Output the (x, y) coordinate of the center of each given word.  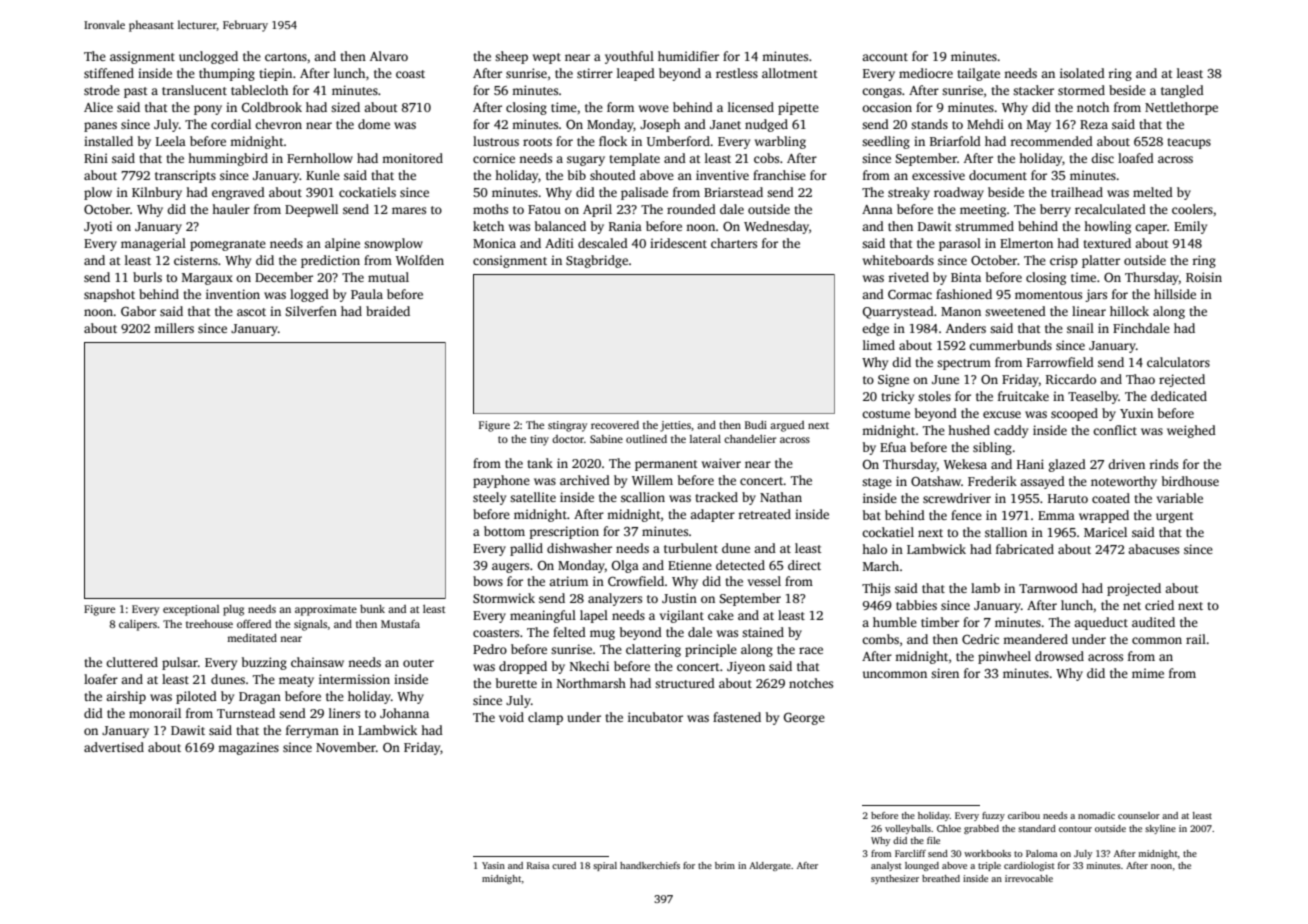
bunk (372, 609)
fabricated (1025, 549)
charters (734, 243)
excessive (938, 175)
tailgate (978, 74)
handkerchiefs (650, 865)
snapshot (109, 295)
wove (654, 108)
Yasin (493, 865)
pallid (526, 549)
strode (102, 90)
